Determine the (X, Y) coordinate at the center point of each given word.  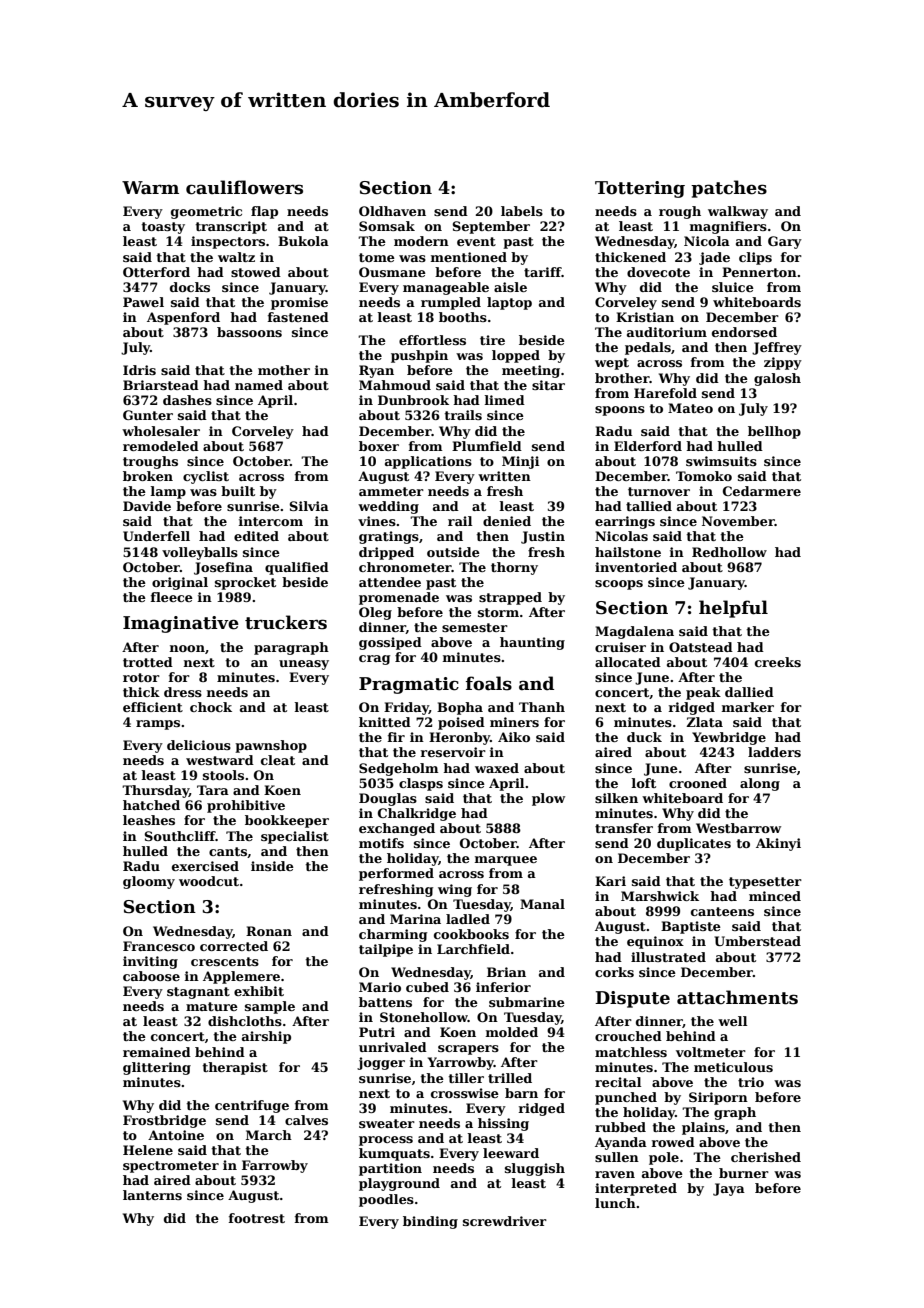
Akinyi (778, 844)
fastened (298, 317)
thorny (514, 568)
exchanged (397, 829)
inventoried (636, 567)
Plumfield (487, 446)
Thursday (155, 791)
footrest (257, 1218)
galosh (777, 379)
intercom (271, 521)
